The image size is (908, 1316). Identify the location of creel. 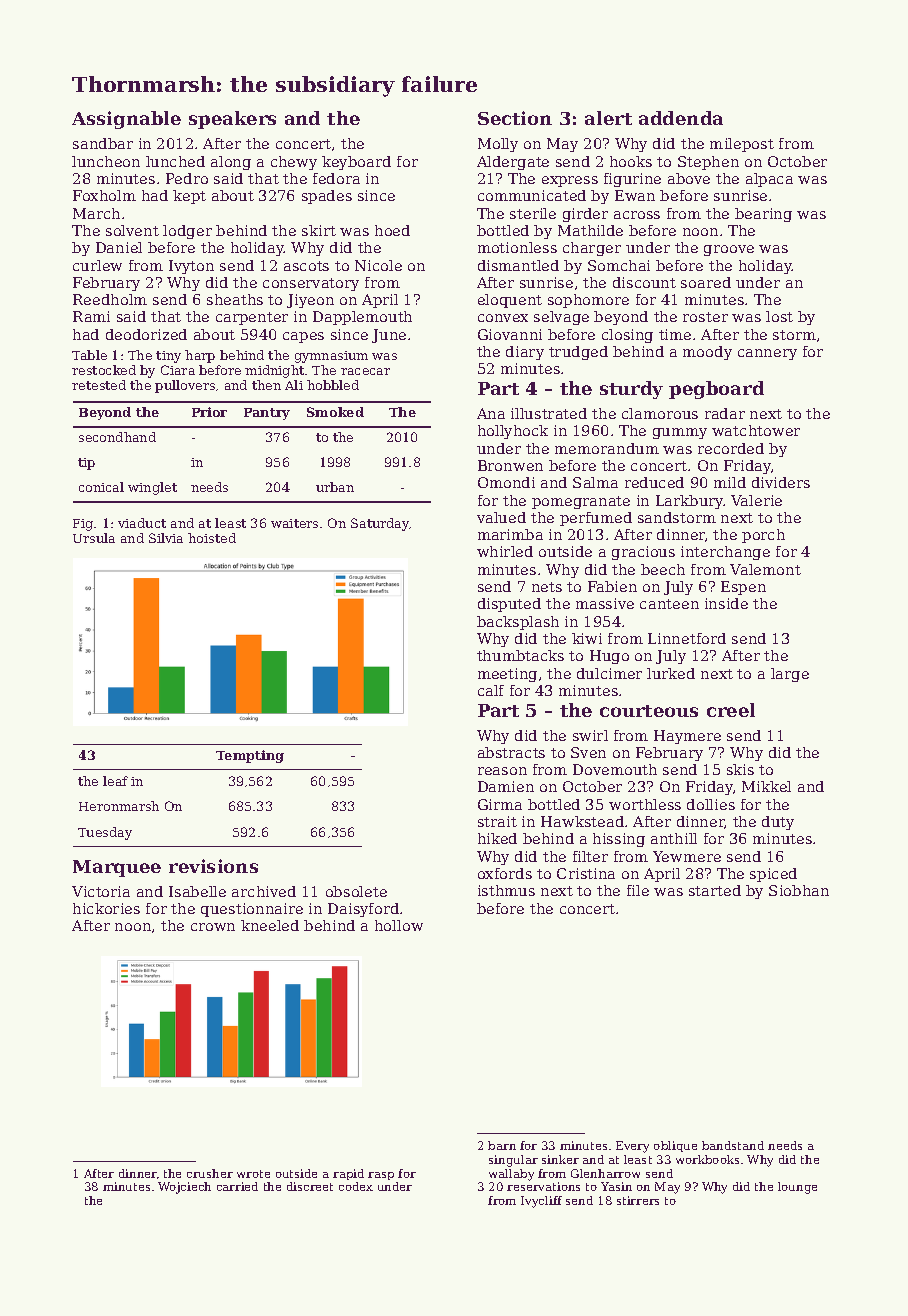
(731, 710).
